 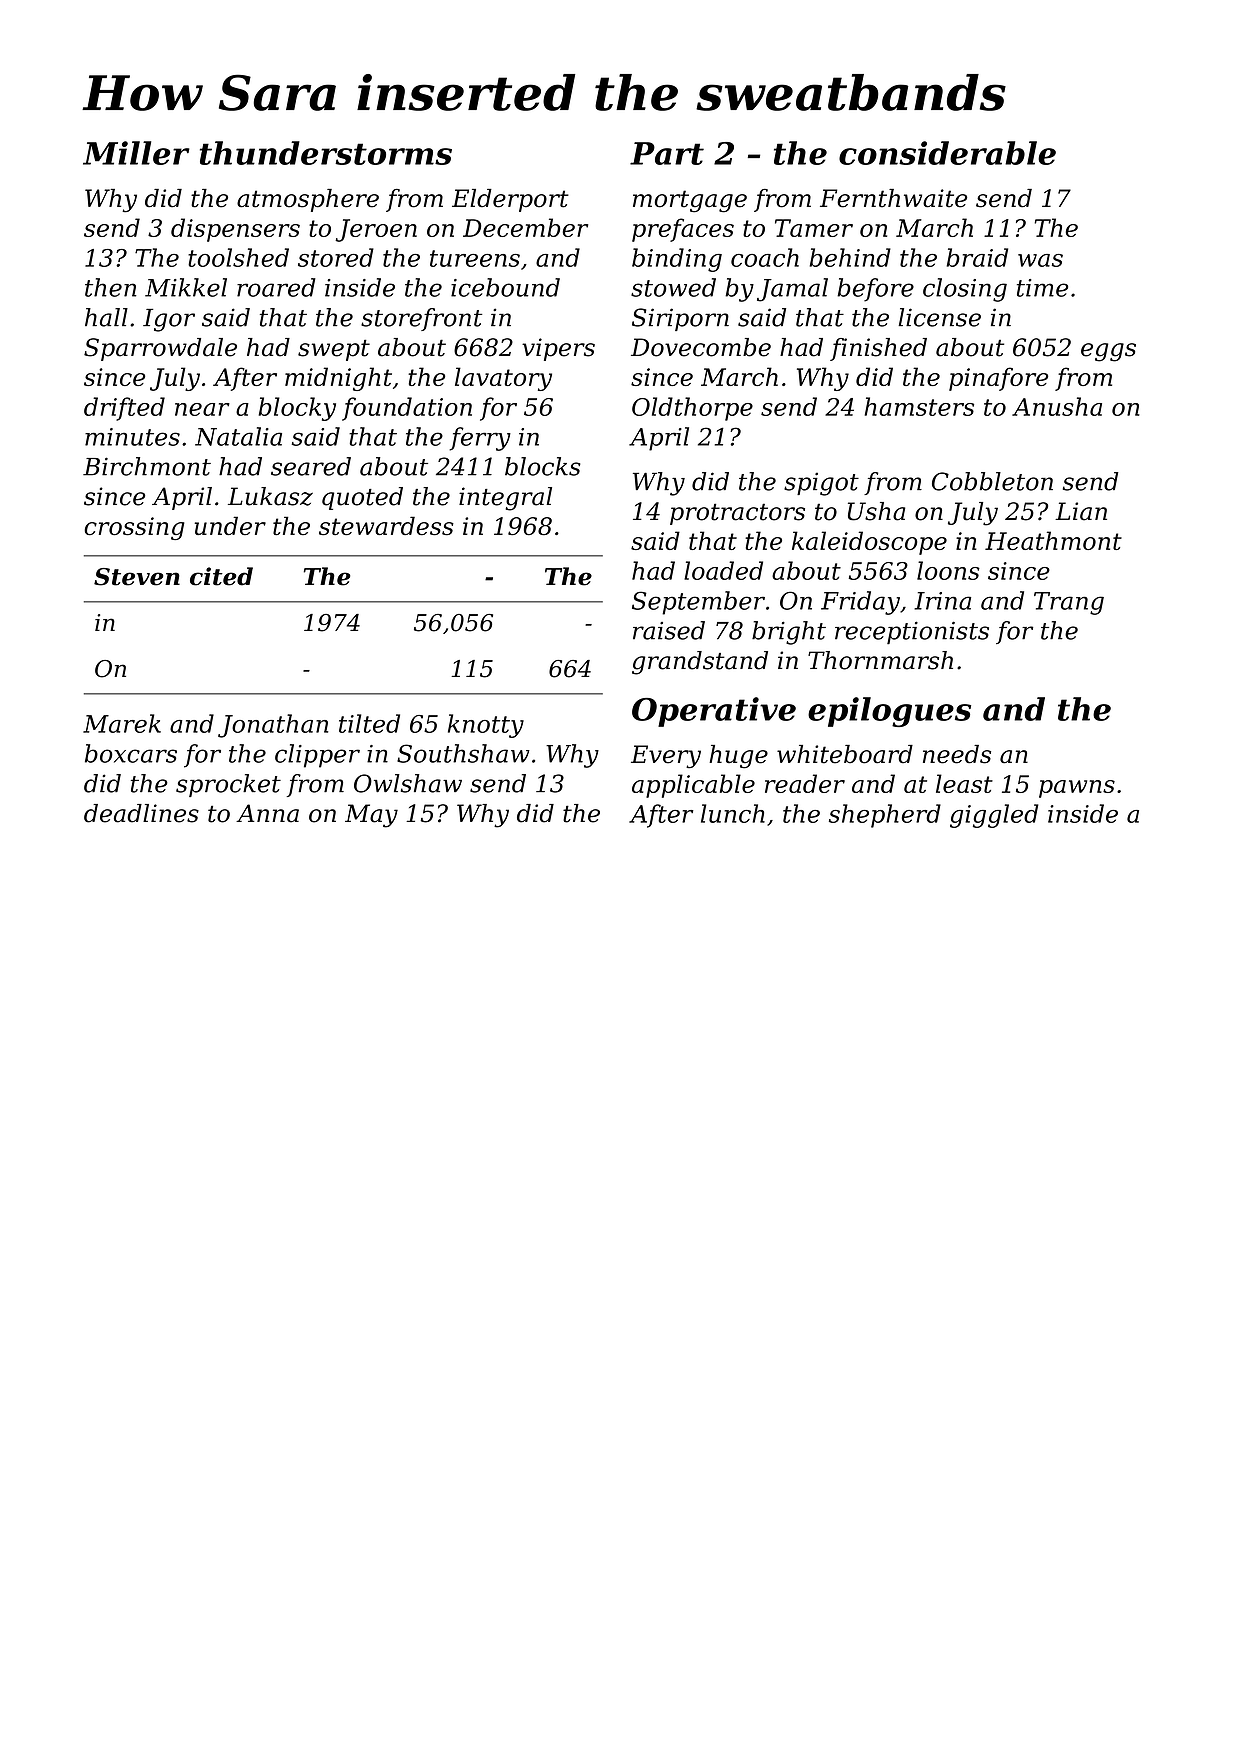 What do you see at coordinates (147, 466) in the screenshot?
I see `Birchmont` at bounding box center [147, 466].
